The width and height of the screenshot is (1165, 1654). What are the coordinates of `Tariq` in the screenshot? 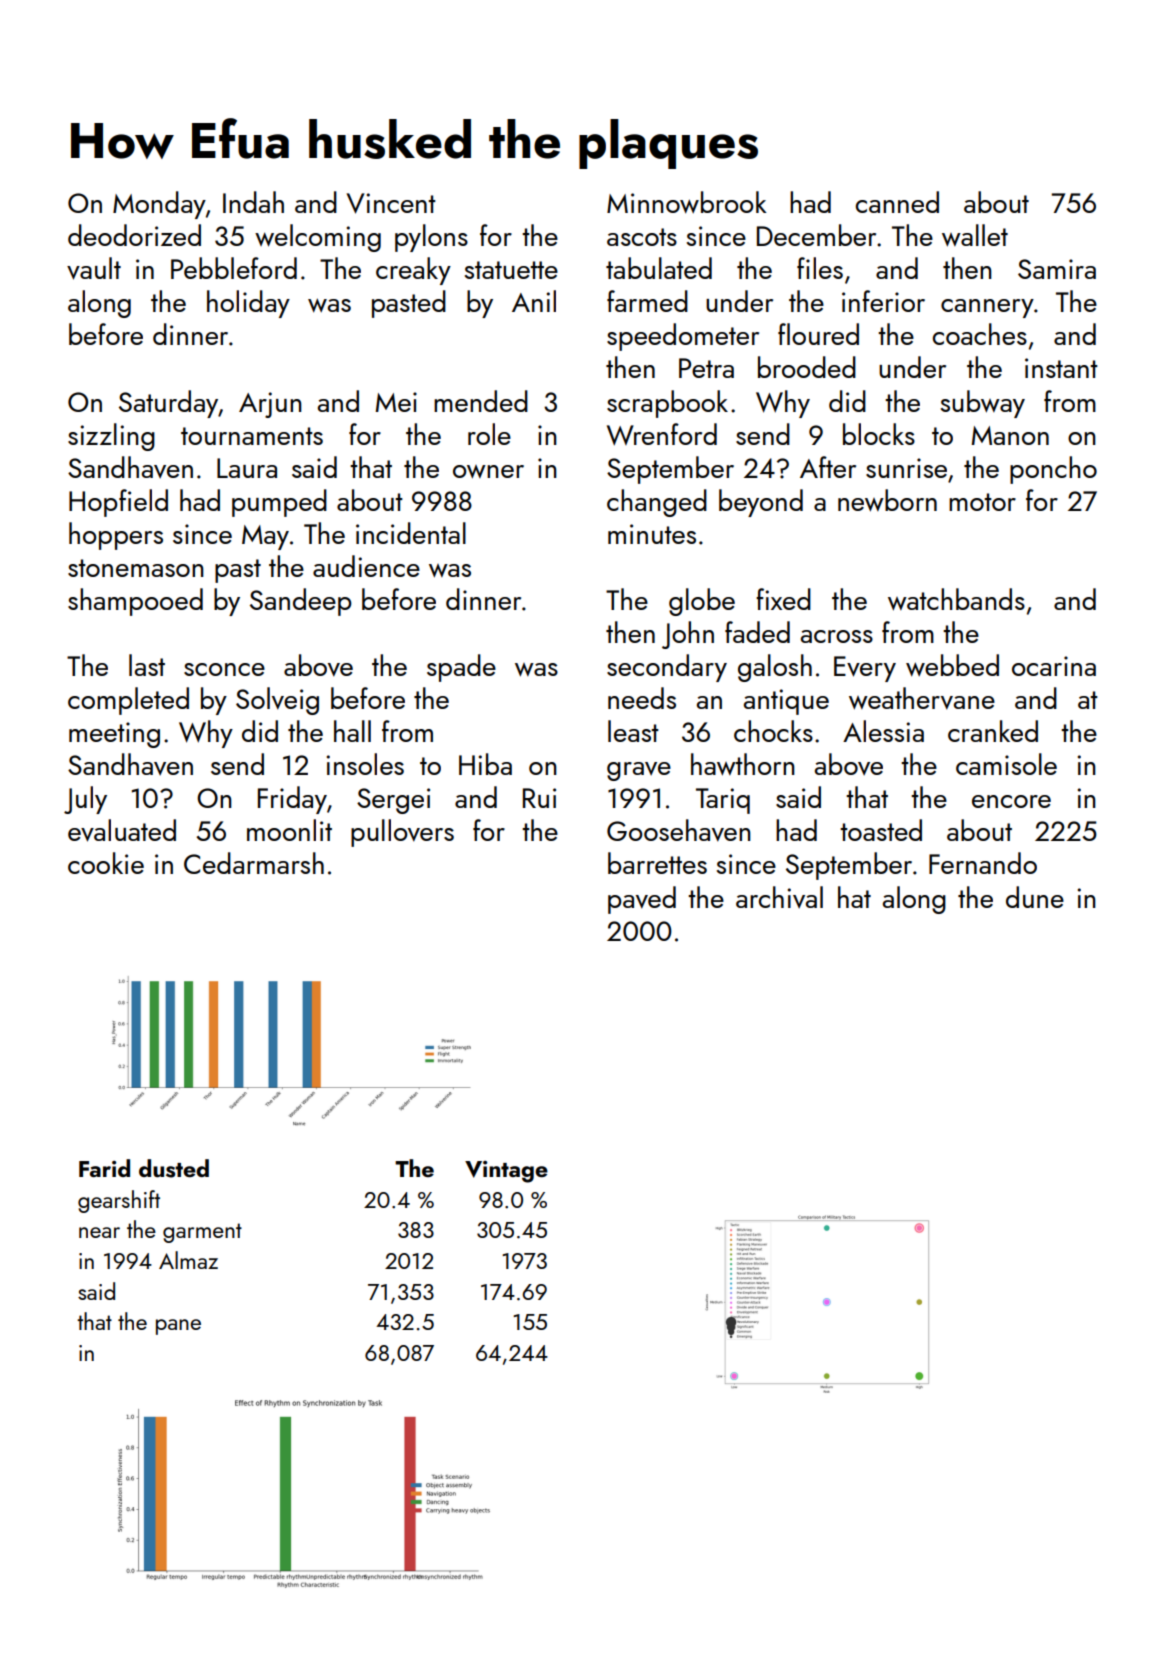 It's located at (723, 801).
